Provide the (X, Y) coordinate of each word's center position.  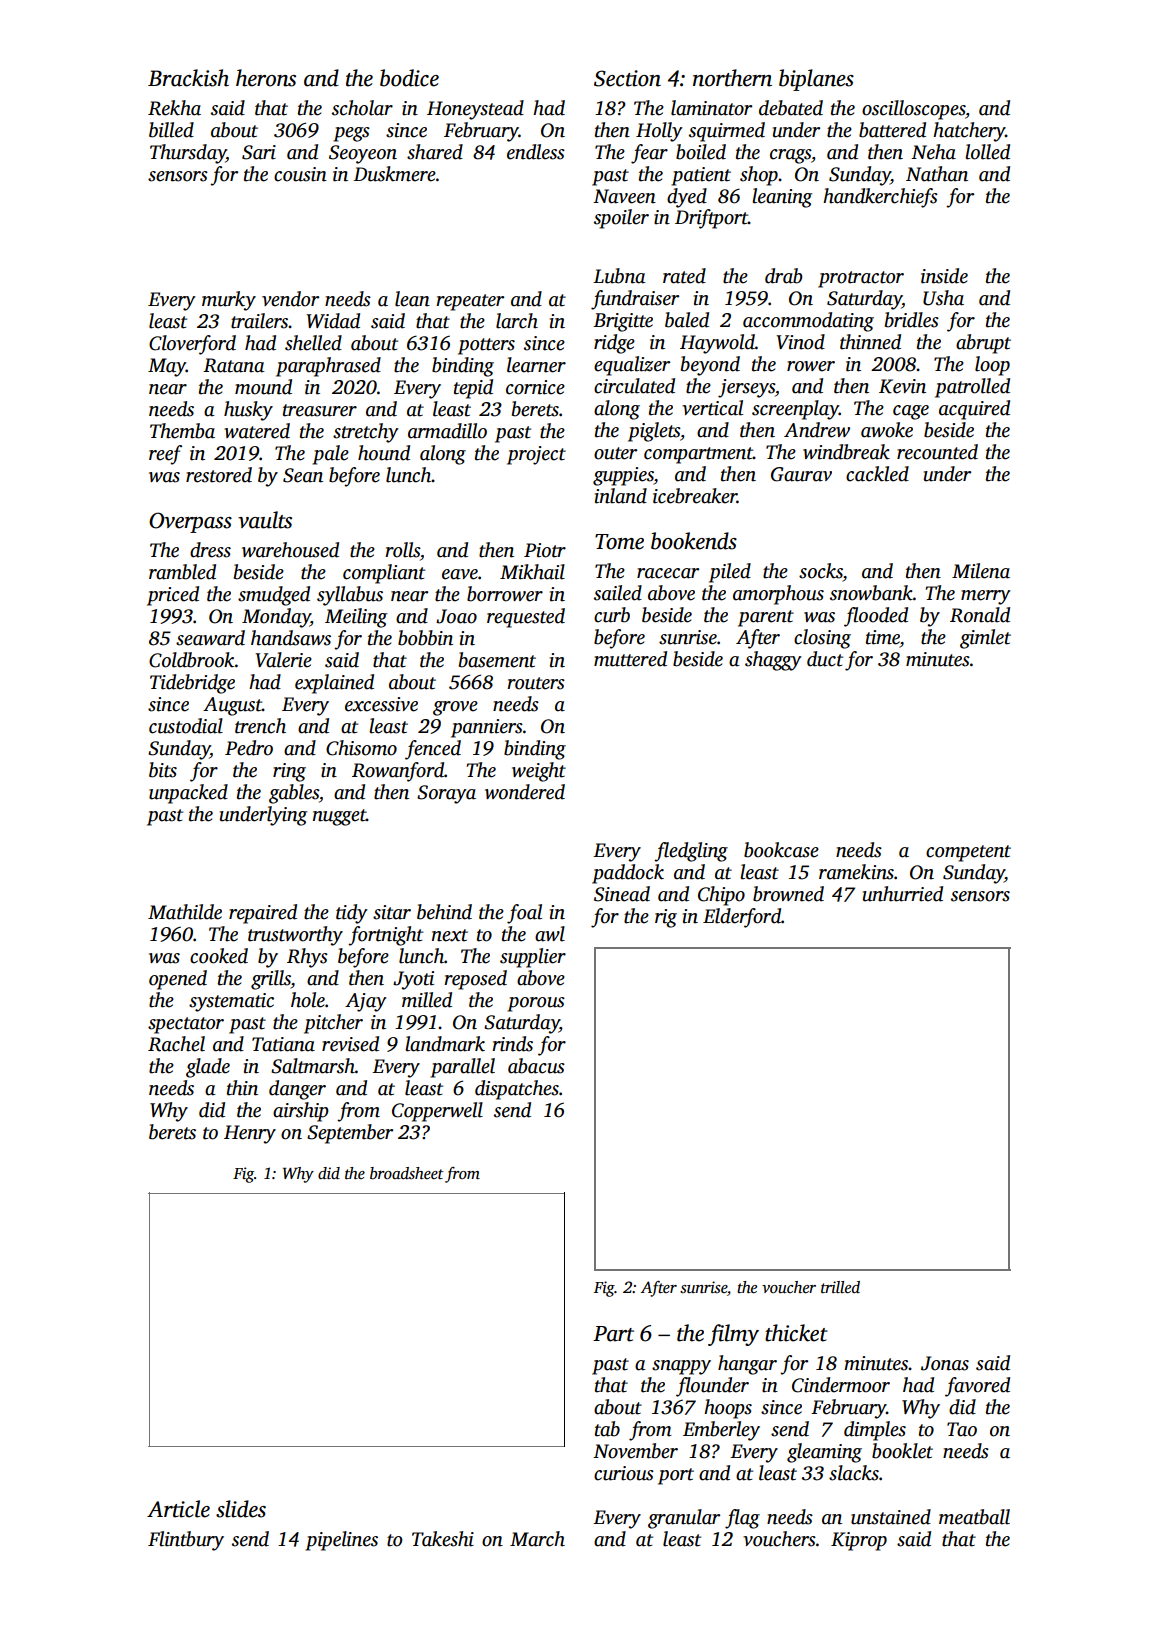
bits (163, 770)
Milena (981, 571)
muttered (630, 659)
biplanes (816, 80)
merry (986, 597)
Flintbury (186, 1541)
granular (684, 1519)
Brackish (188, 78)
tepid (473, 389)
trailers (260, 321)
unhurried (903, 894)
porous (536, 1004)
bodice (409, 78)
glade (208, 1068)
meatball (974, 1517)
